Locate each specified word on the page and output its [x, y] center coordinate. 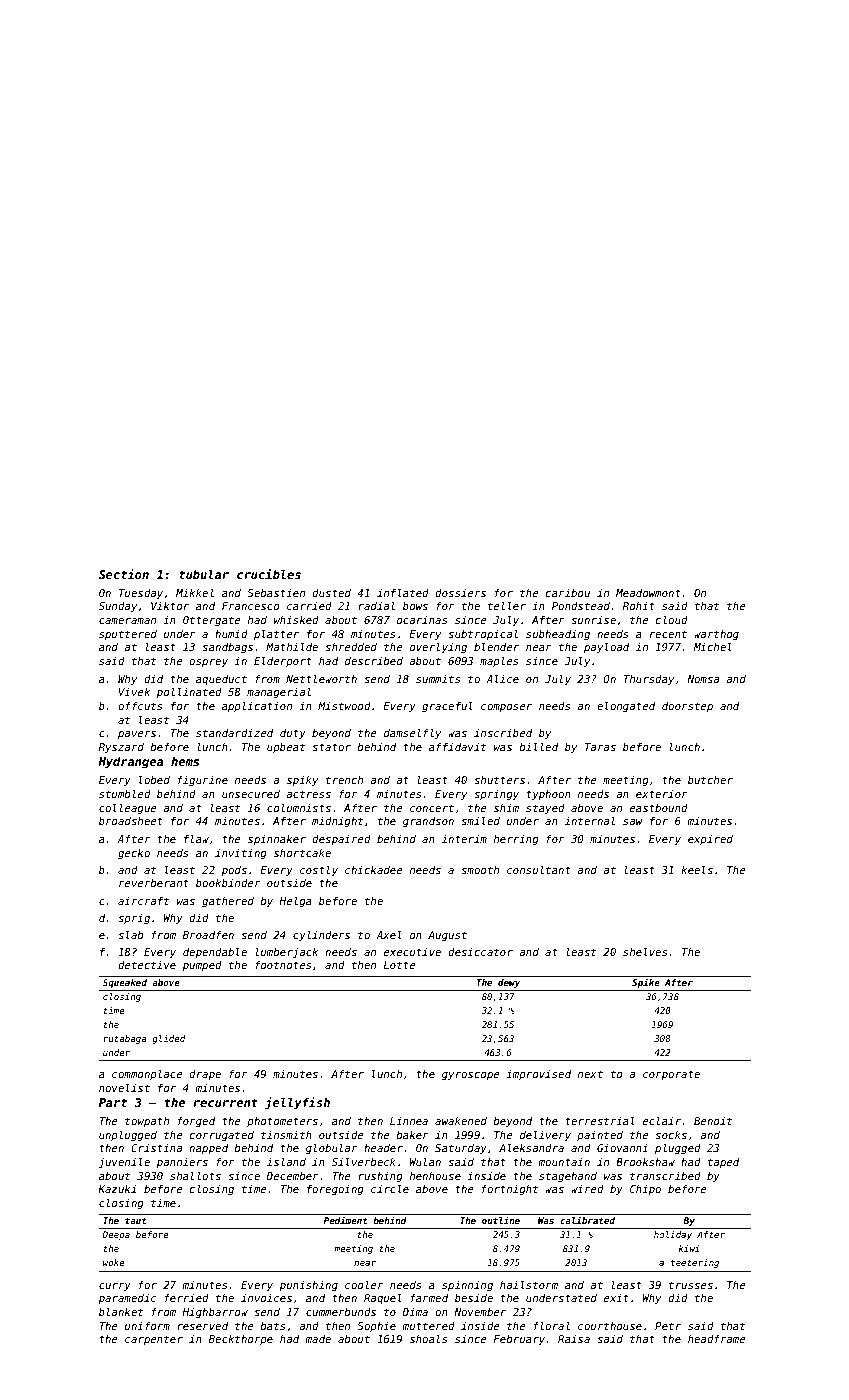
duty [293, 734]
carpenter [154, 1340]
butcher [710, 780]
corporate [671, 1075]
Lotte [399, 965]
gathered [228, 902]
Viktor [170, 606]
